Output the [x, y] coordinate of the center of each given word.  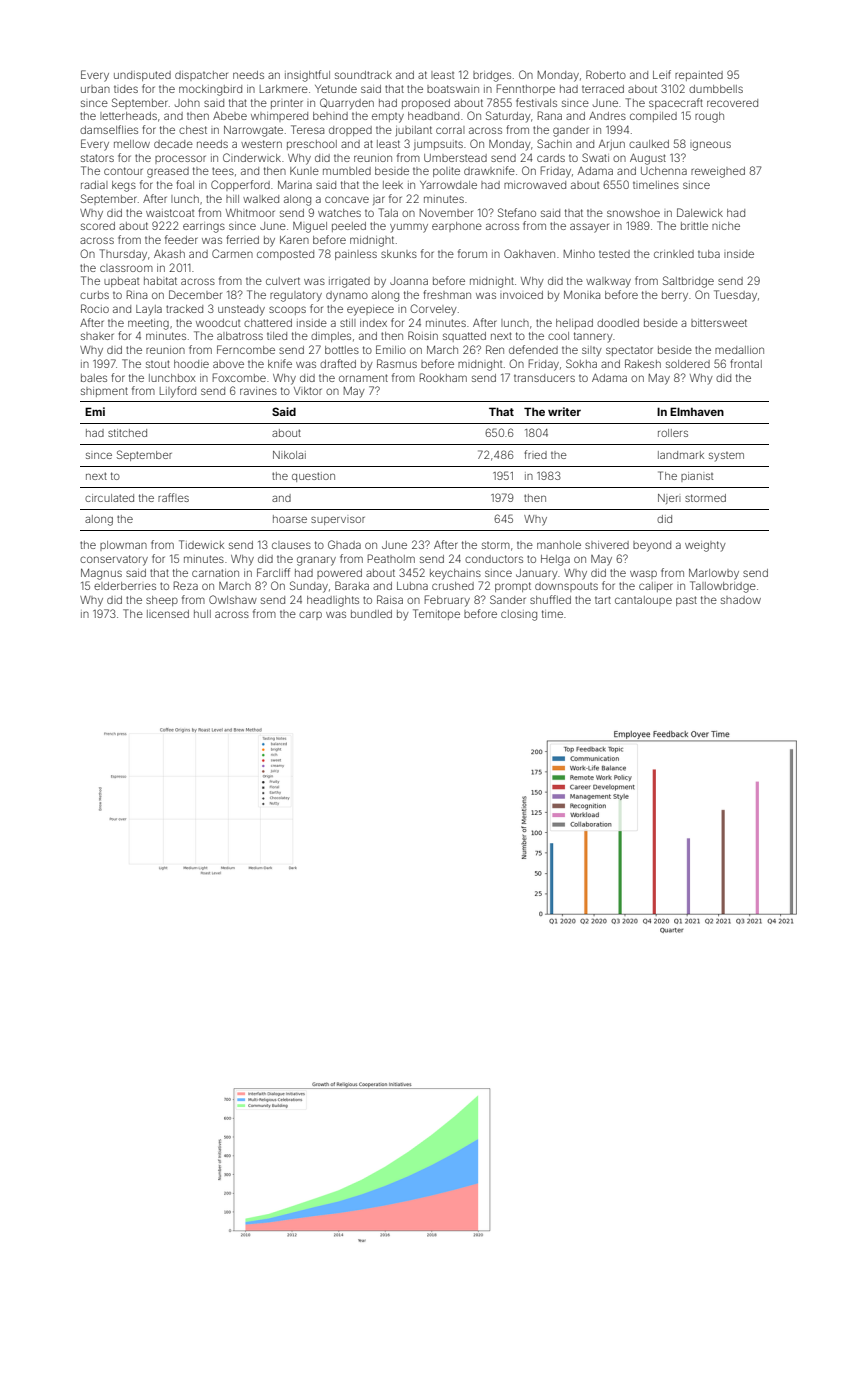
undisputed [142, 76]
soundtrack [363, 75]
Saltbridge [688, 282]
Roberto [606, 74]
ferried [242, 239]
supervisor [338, 520]
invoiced [521, 295]
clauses [291, 545]
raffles [173, 497]
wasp [643, 574]
